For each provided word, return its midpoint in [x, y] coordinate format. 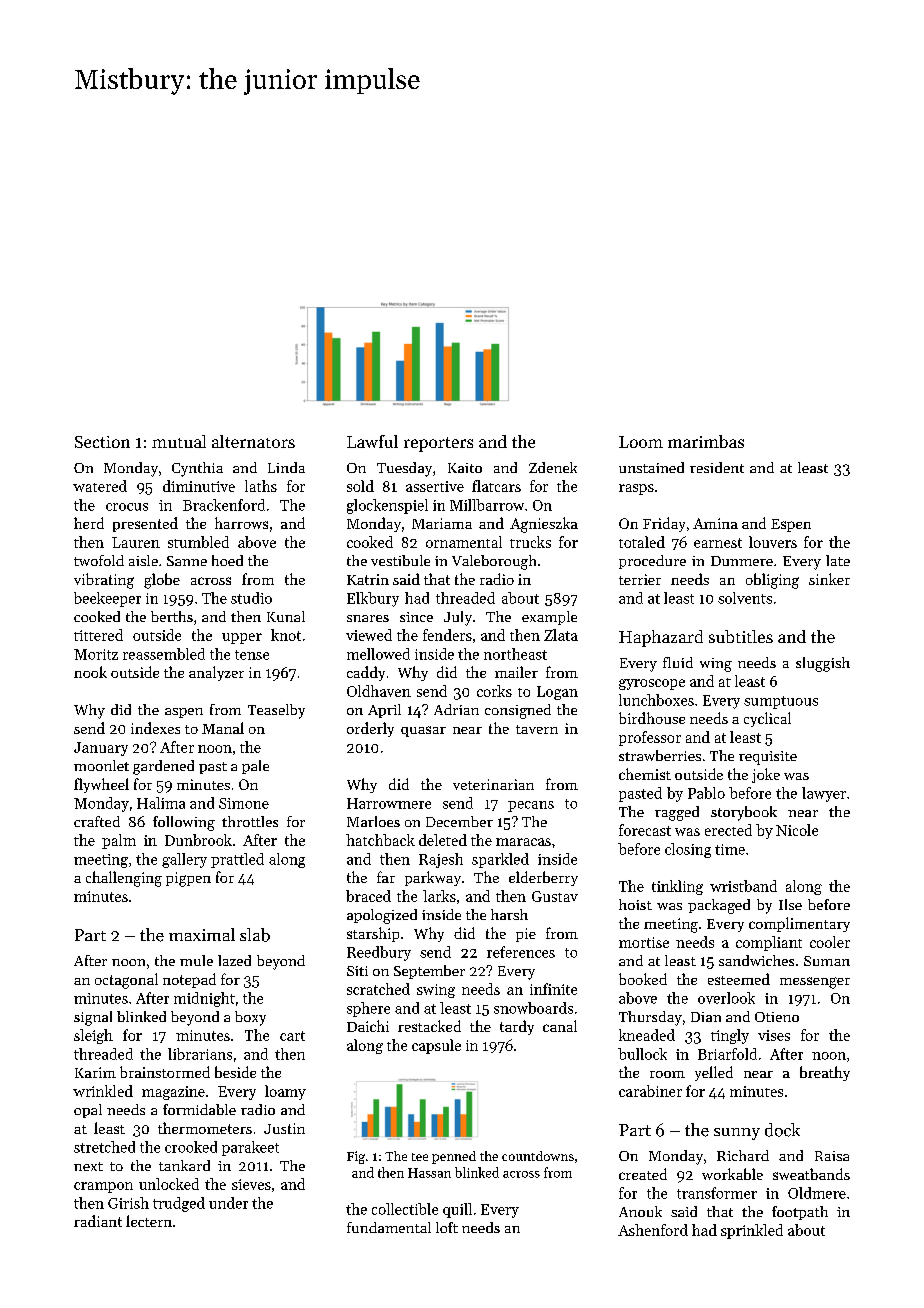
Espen [791, 525]
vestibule [400, 560]
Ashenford [653, 1230]
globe [162, 581]
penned [454, 1157]
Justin [284, 1128]
